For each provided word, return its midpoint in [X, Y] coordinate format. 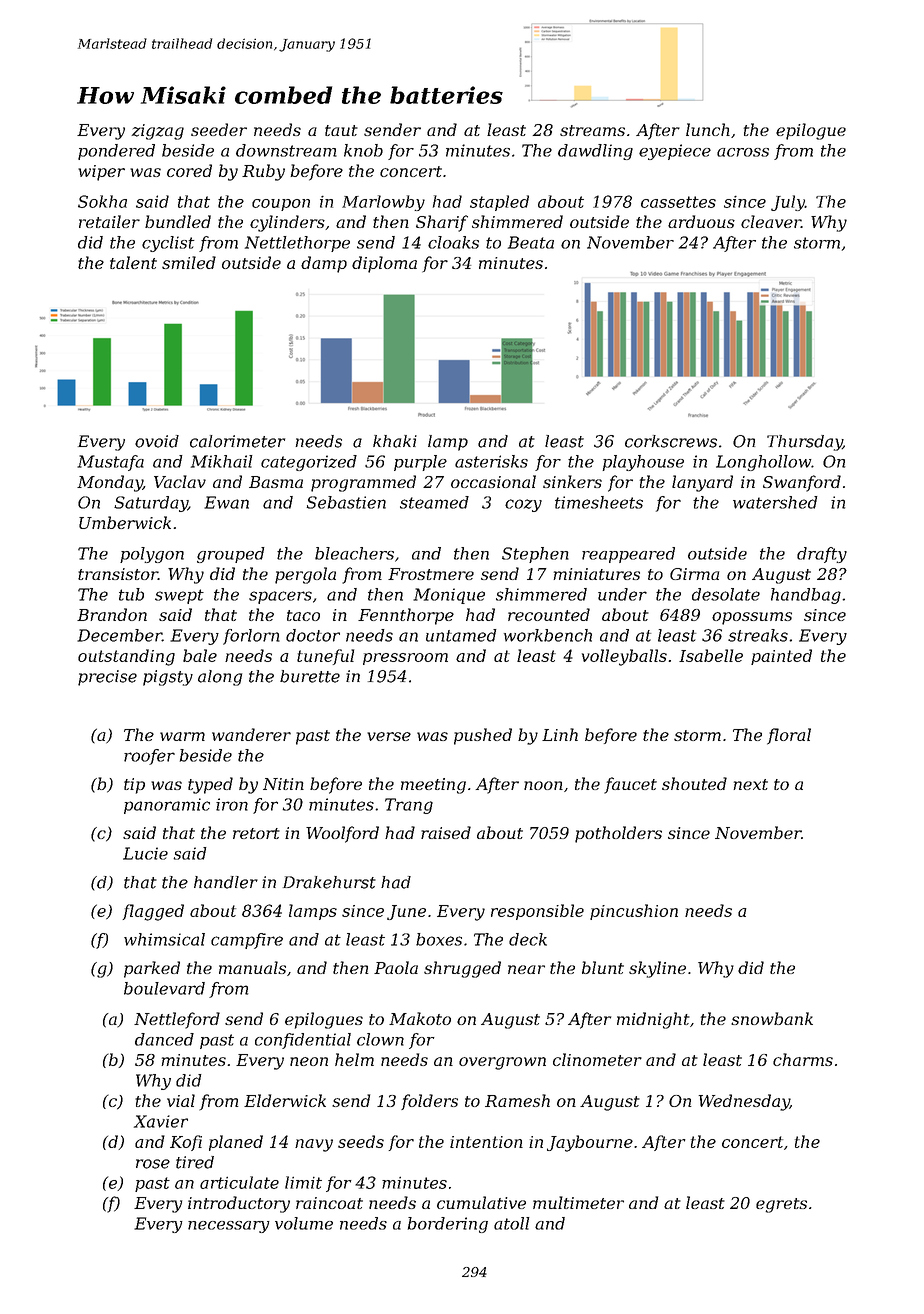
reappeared [628, 555]
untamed [461, 635]
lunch [708, 129]
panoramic [167, 806]
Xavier [161, 1121]
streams [592, 130]
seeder [219, 129]
